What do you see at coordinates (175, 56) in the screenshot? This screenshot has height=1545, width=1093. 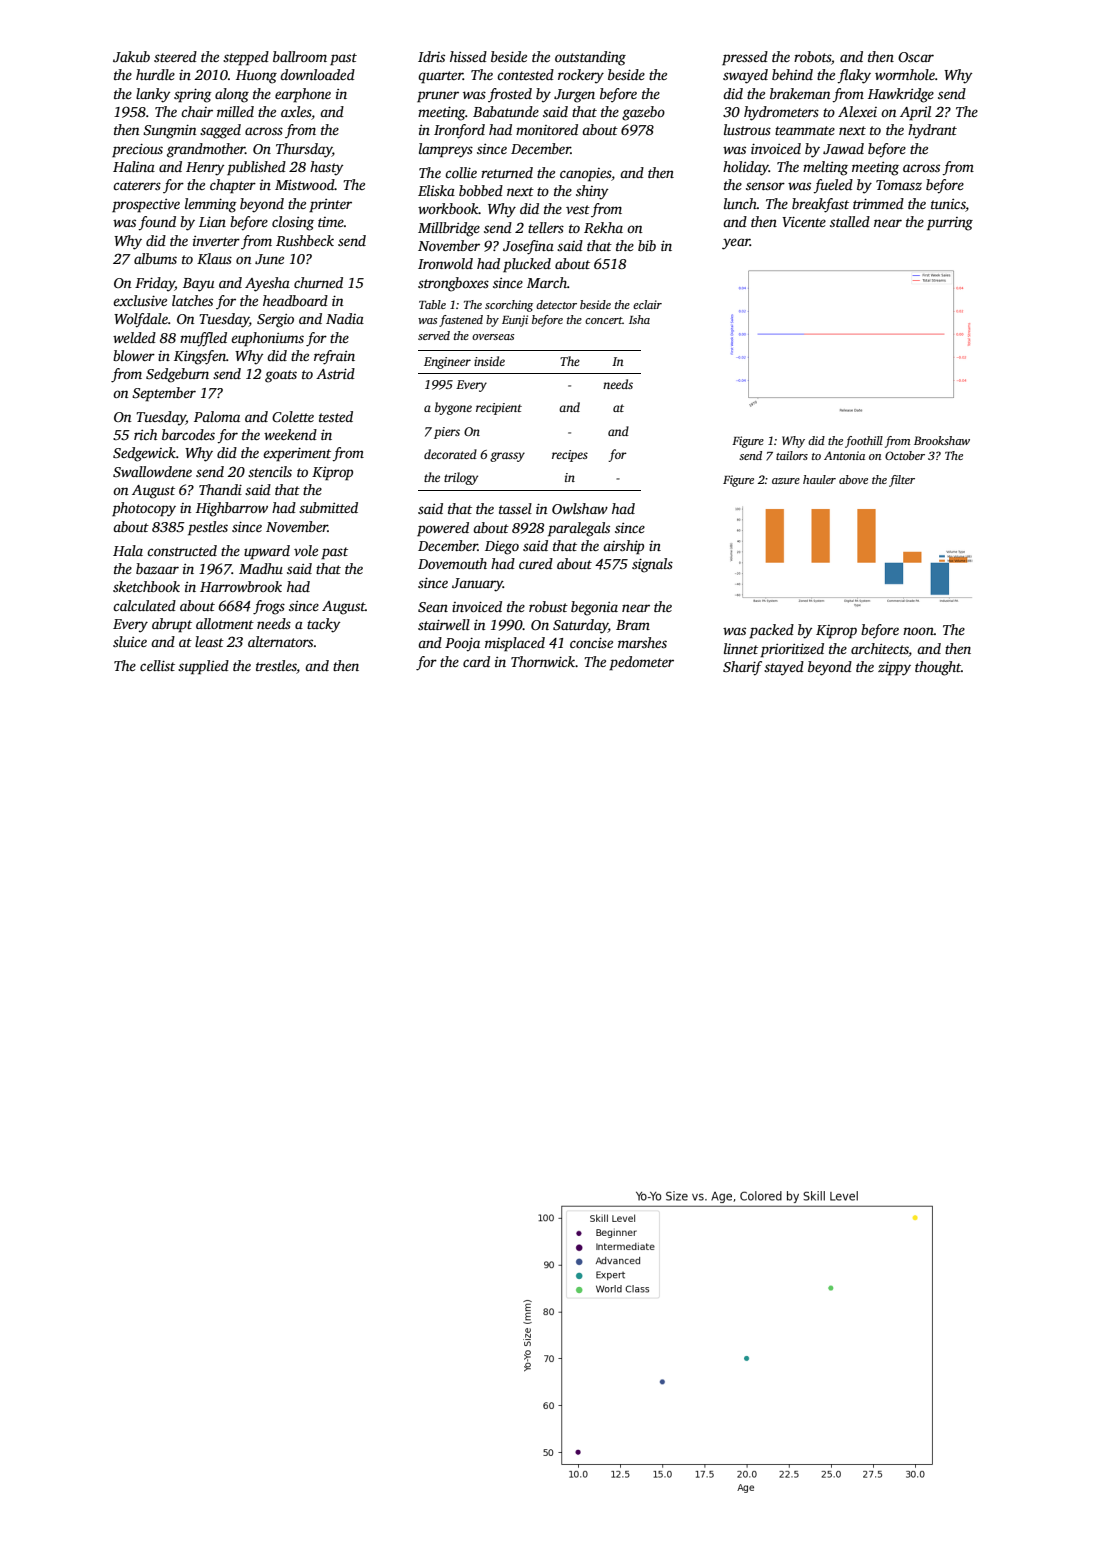 I see `steered` at bounding box center [175, 56].
